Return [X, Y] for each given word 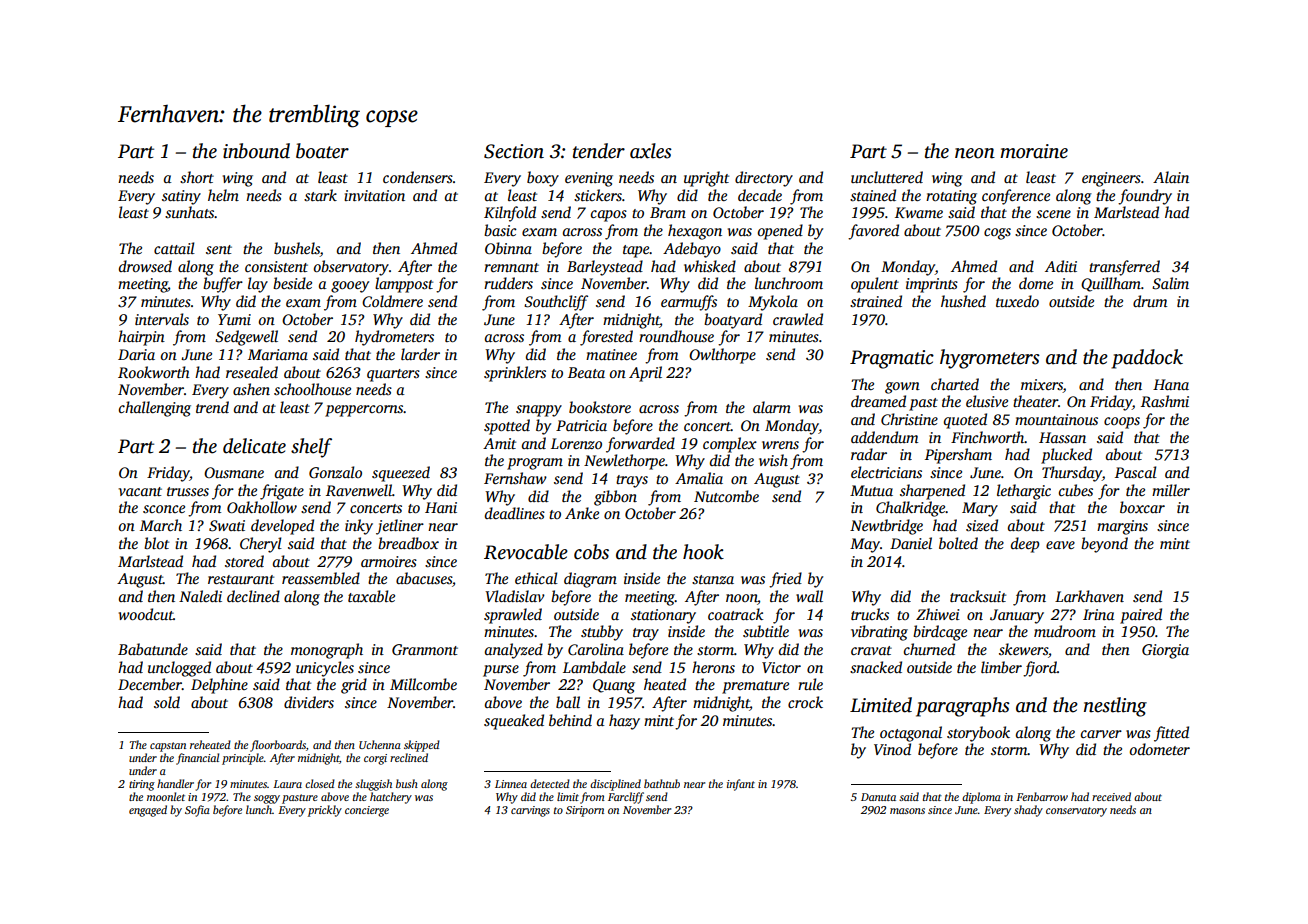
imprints [932, 285]
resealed [252, 372]
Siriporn [585, 811]
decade [760, 195]
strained [876, 301]
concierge [367, 811]
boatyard [733, 321]
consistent [276, 266]
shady [1028, 811]
